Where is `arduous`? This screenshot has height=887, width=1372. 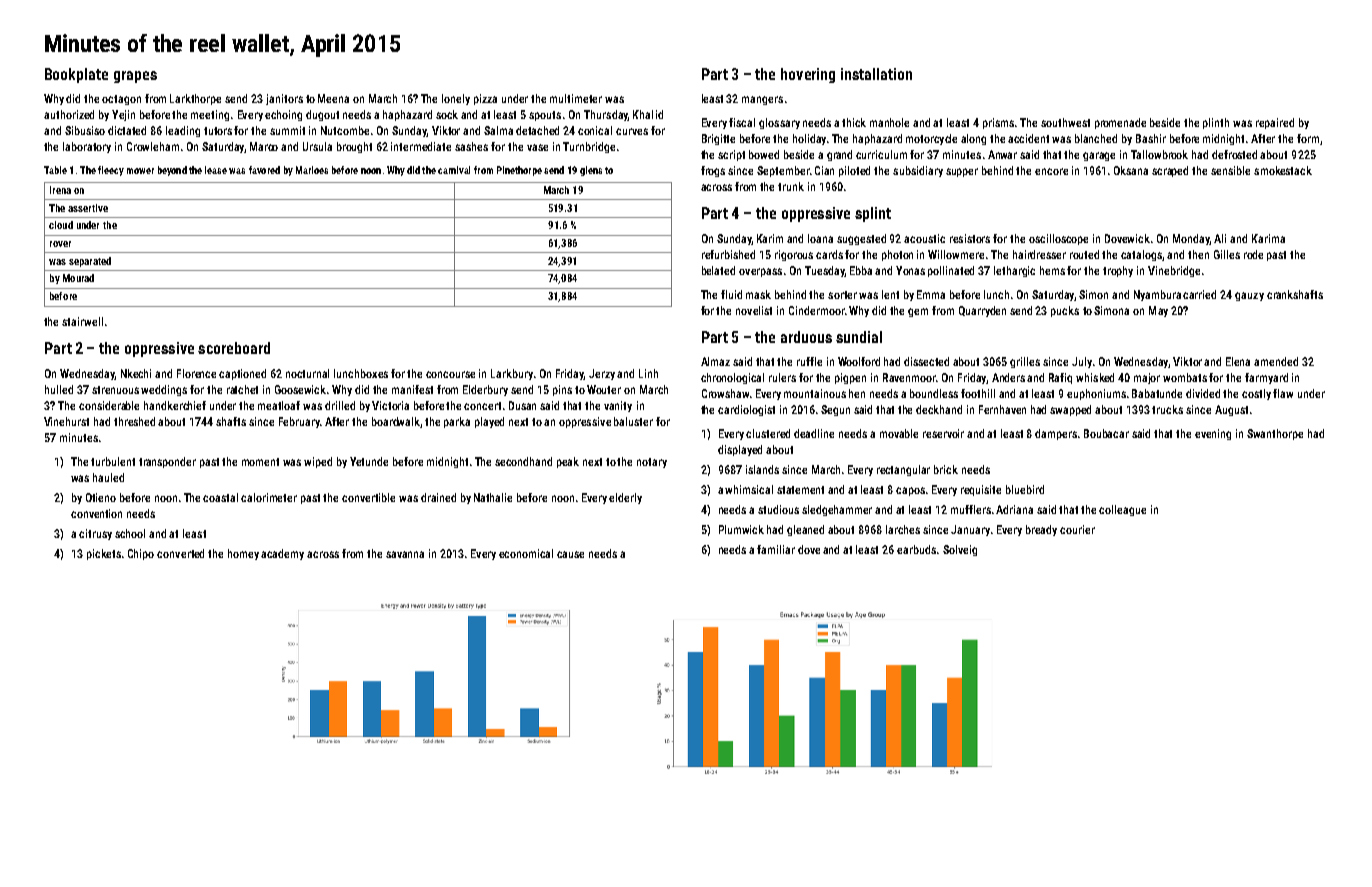
arduous is located at coordinates (806, 337).
